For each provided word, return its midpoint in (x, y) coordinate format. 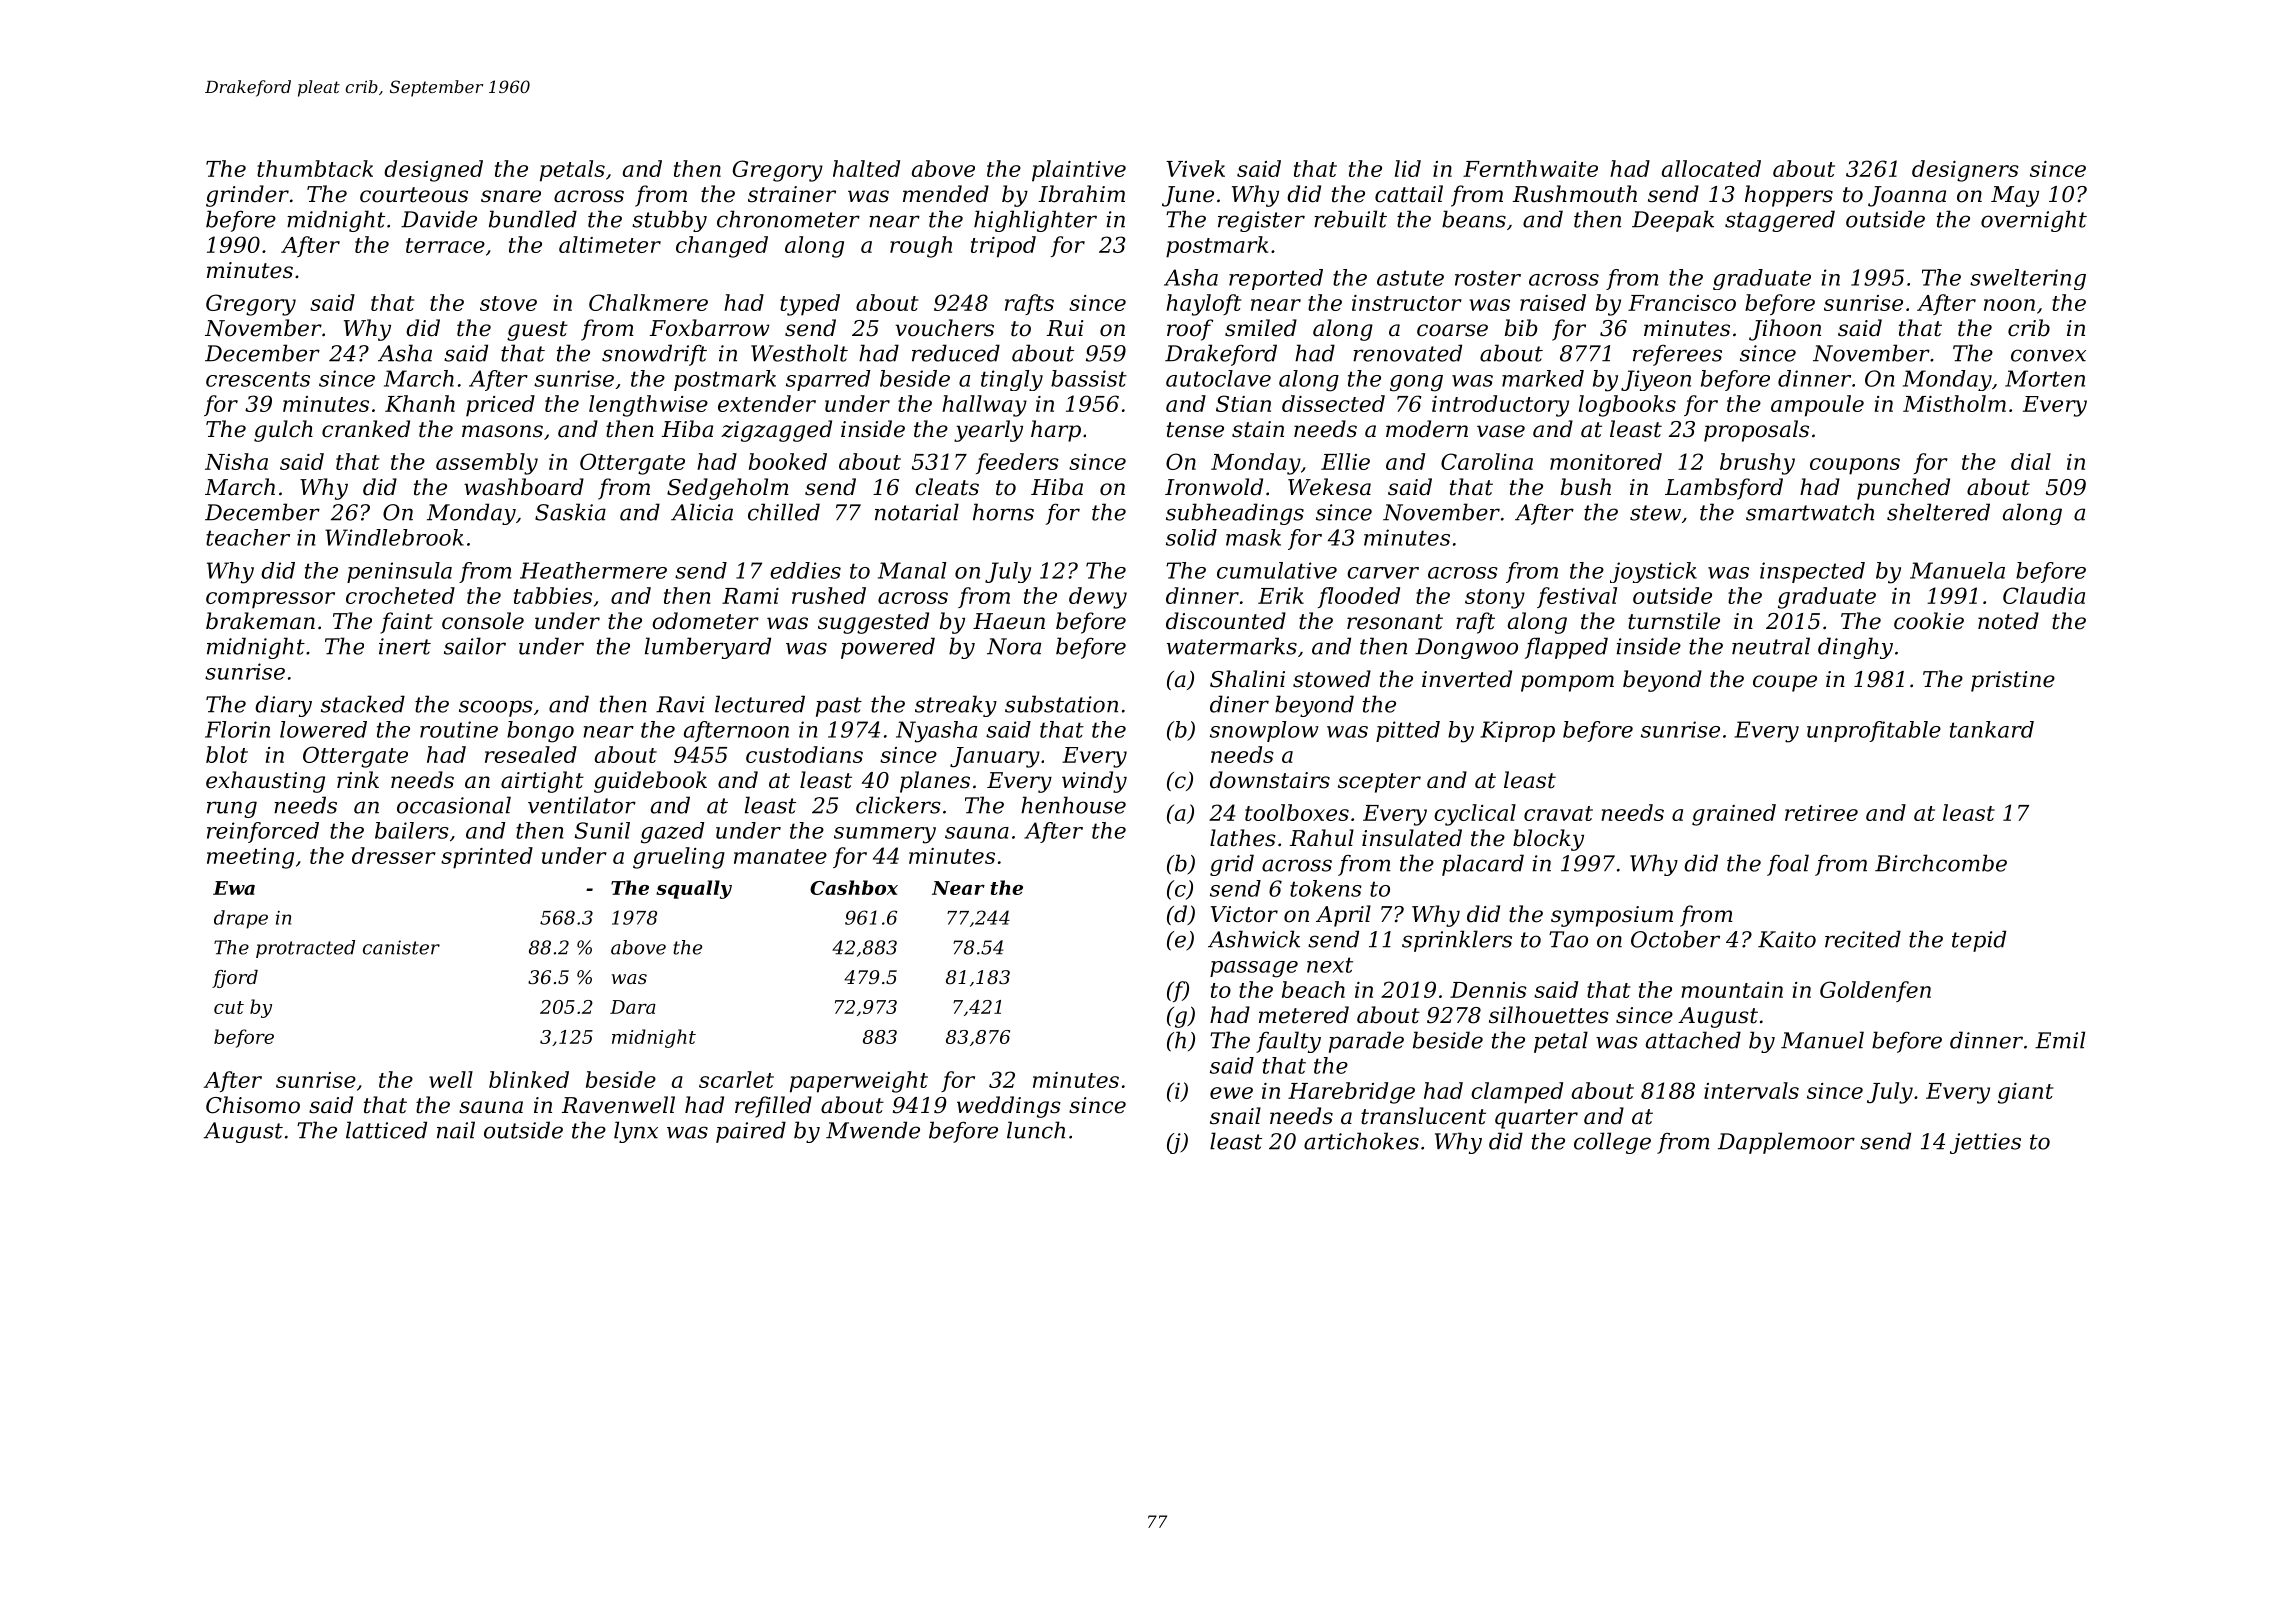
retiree (1821, 813)
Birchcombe (1941, 863)
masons (502, 431)
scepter (1379, 783)
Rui (1065, 328)
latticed (386, 1130)
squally (694, 889)
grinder (247, 196)
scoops (496, 708)
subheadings (1235, 514)
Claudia (2044, 595)
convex (2048, 355)
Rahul (1322, 838)
